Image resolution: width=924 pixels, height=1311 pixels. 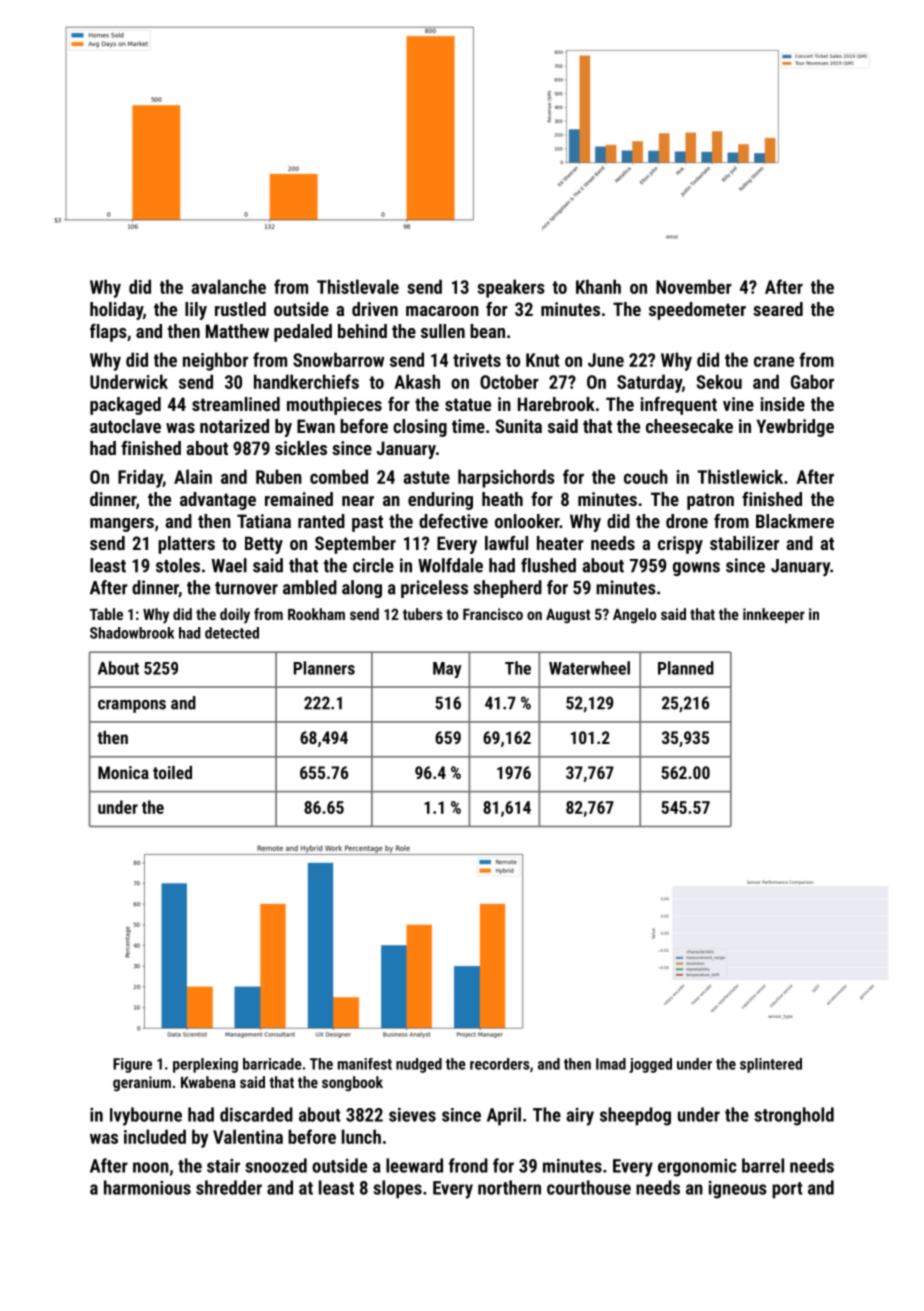 What do you see at coordinates (778, 309) in the image?
I see `seared` at bounding box center [778, 309].
